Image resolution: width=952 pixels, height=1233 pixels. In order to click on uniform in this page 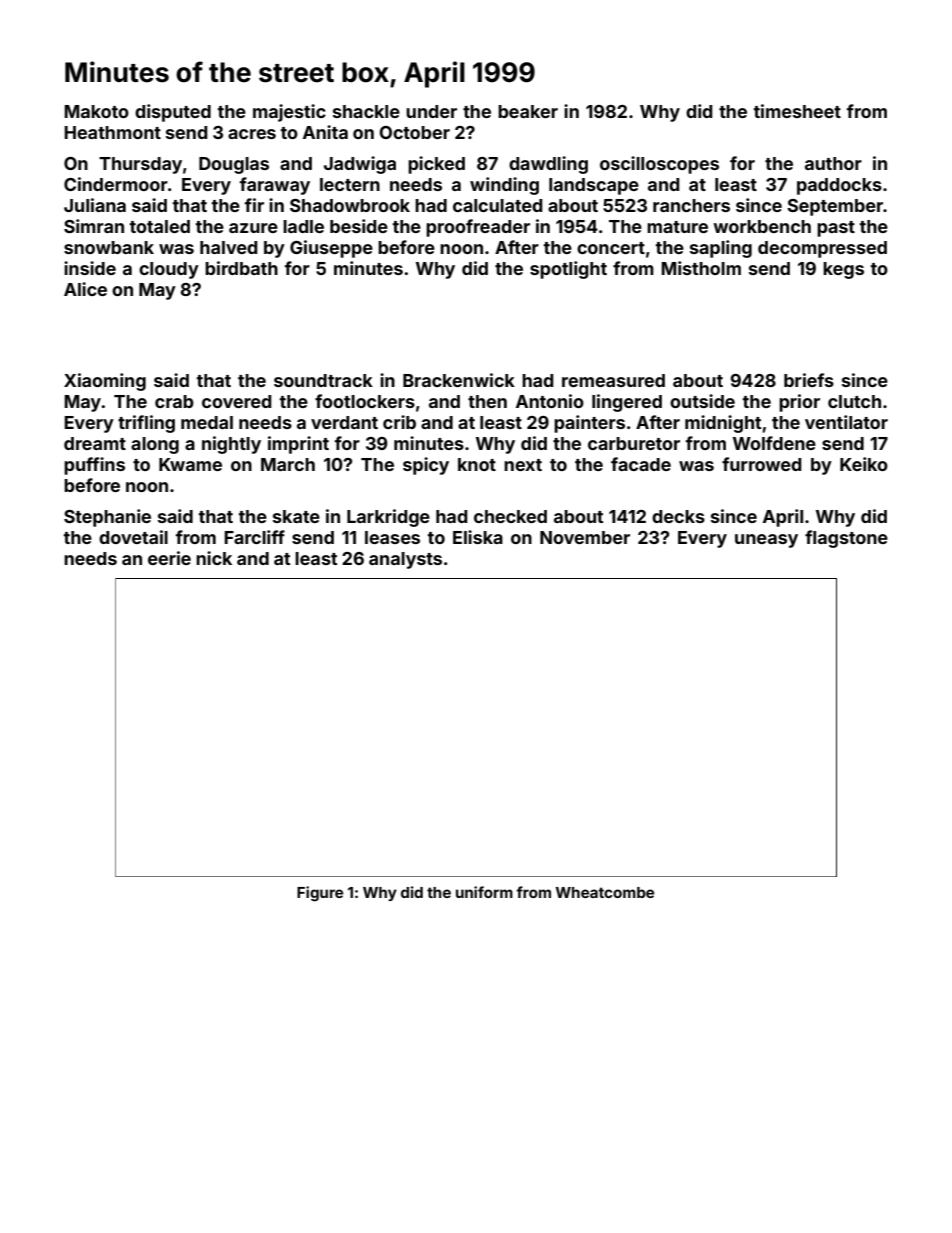, I will do `click(484, 892)`.
